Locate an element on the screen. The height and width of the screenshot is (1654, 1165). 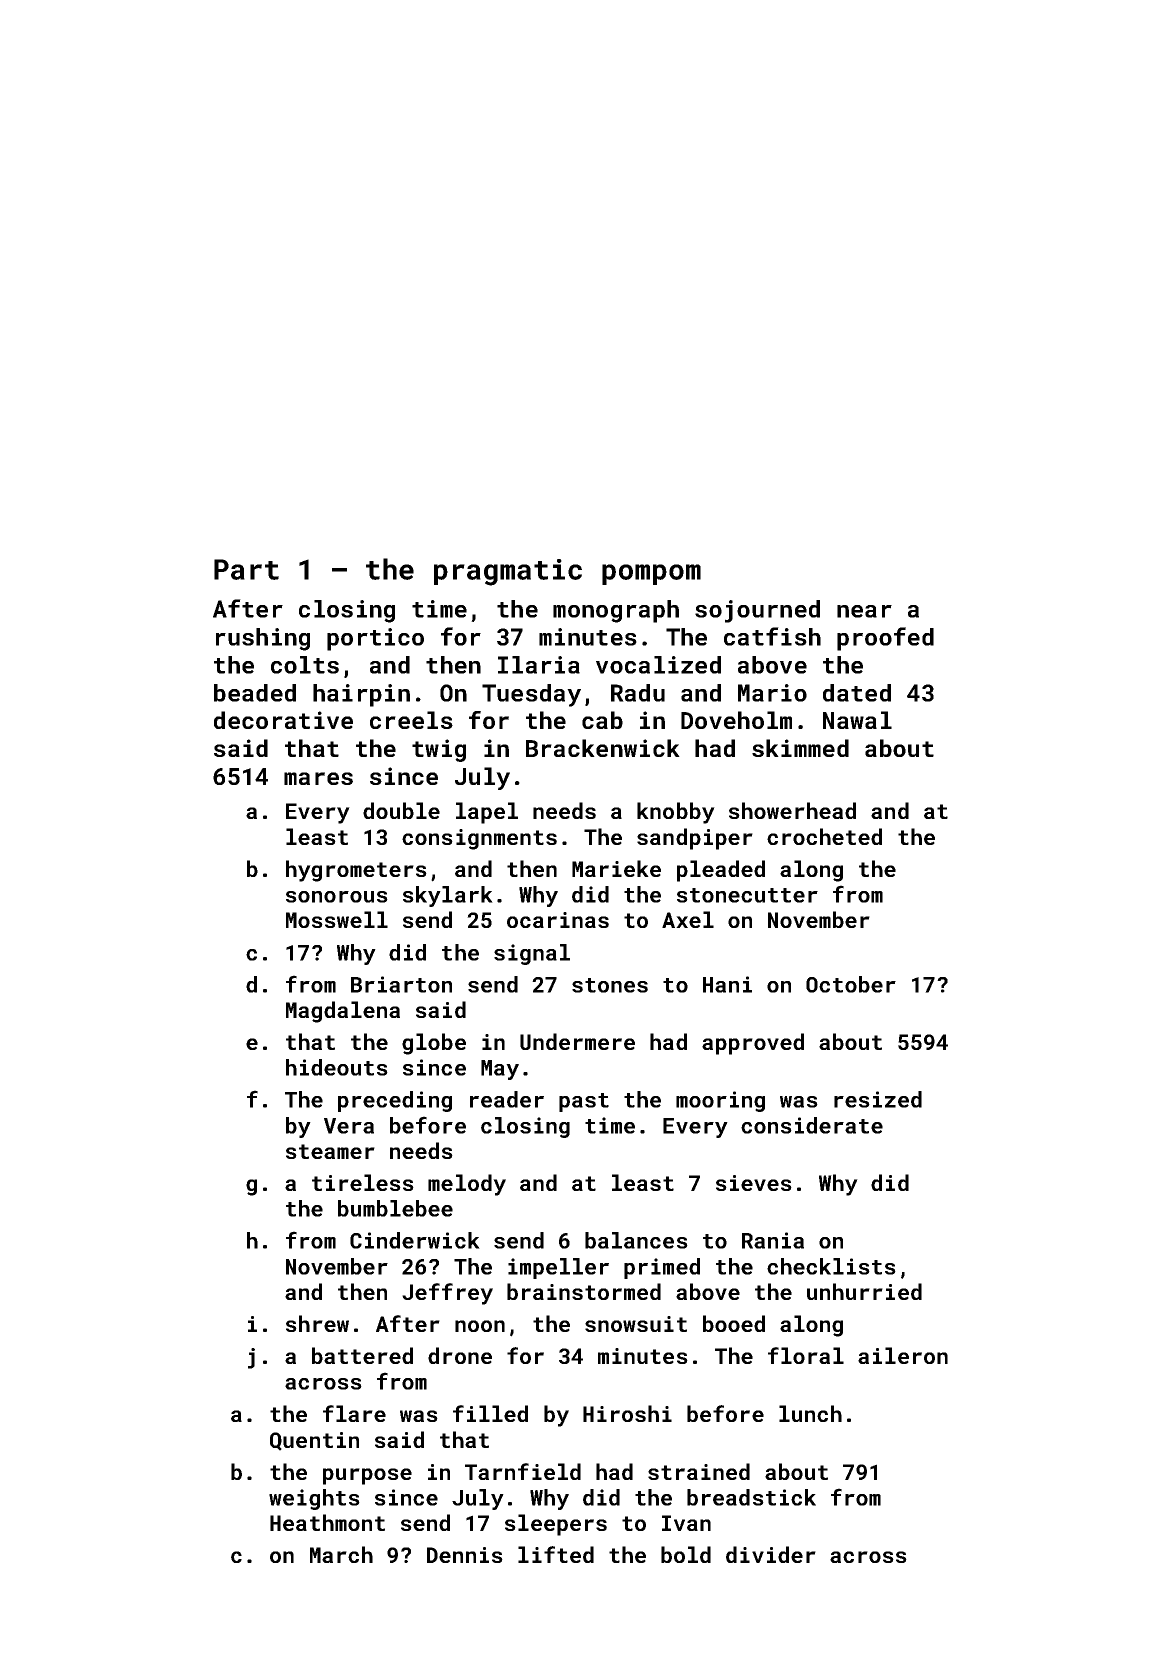
Hiroshi is located at coordinates (627, 1413).
